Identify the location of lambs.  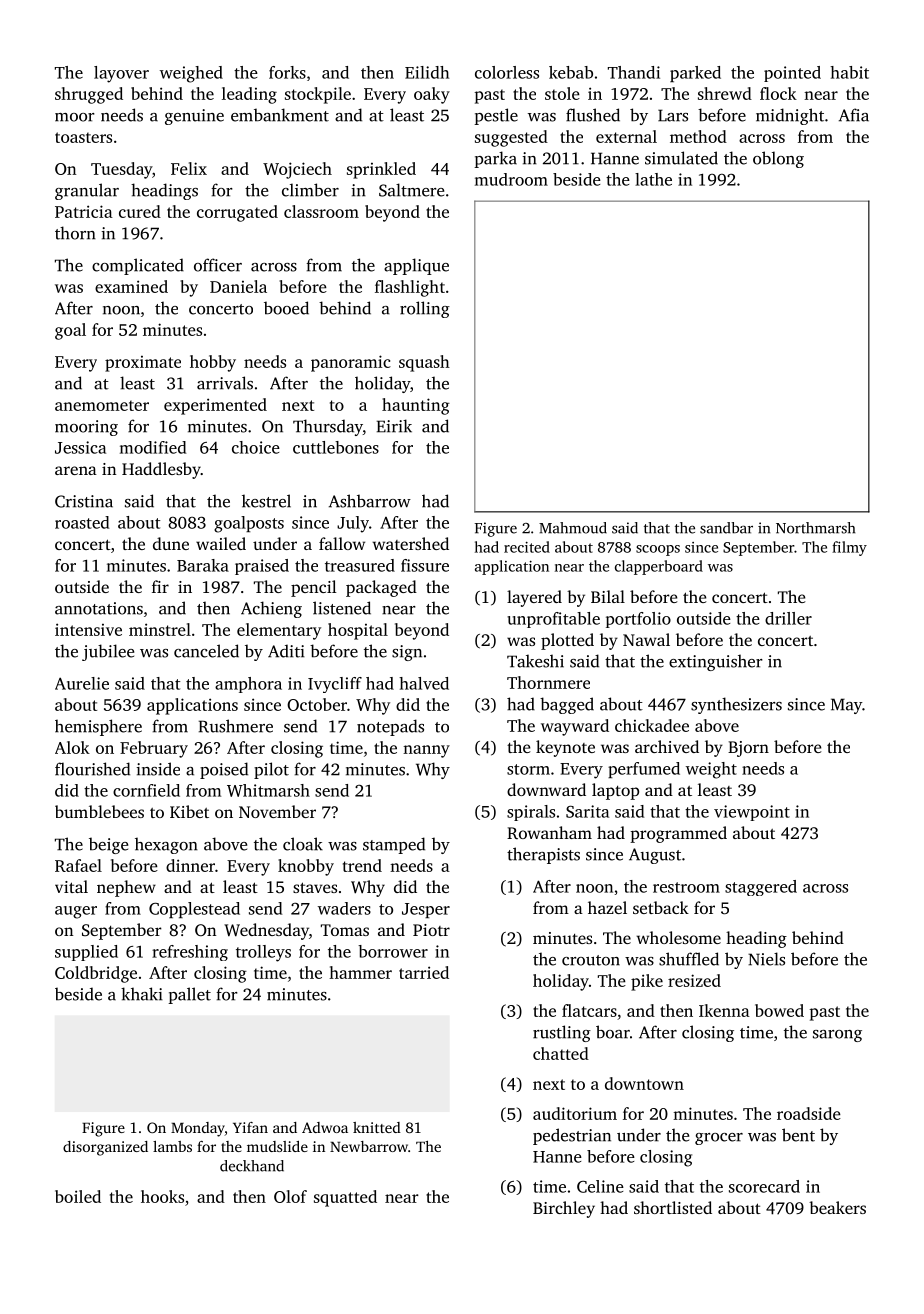
(172, 1146).
